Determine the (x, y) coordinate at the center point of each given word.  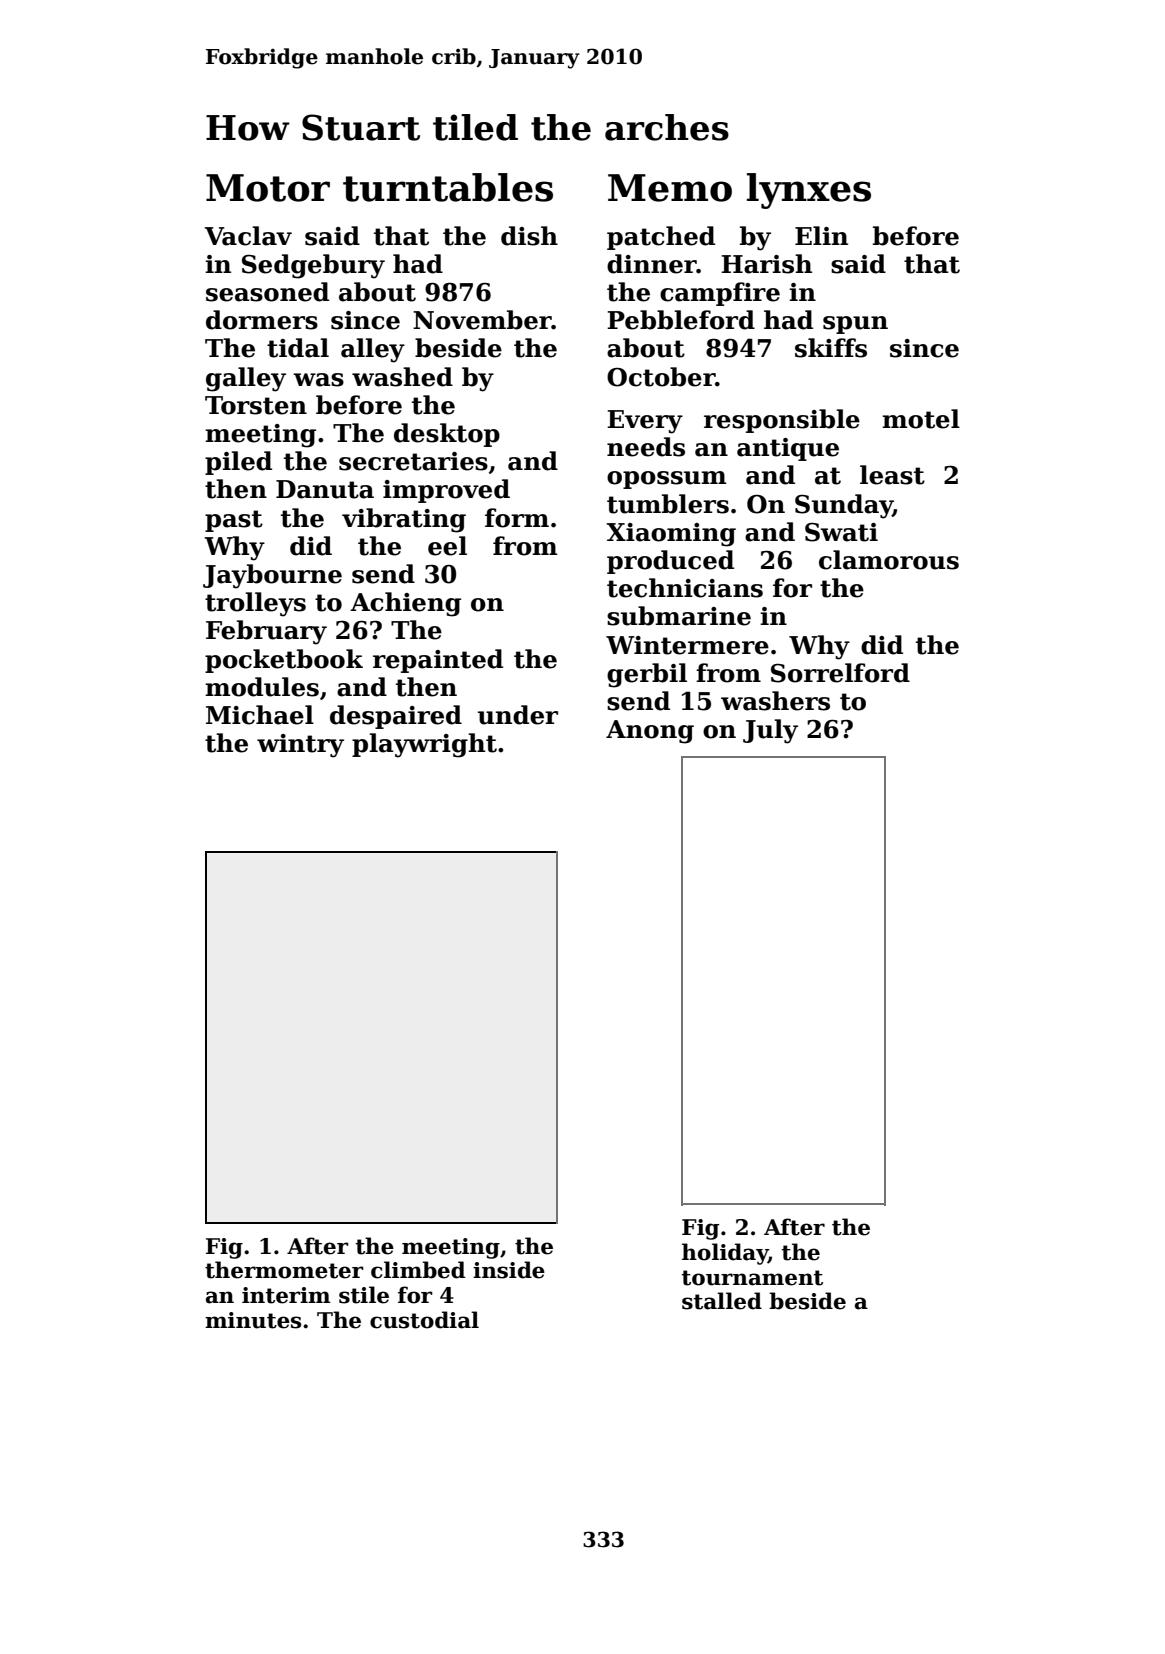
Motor (268, 188)
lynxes (809, 191)
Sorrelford (840, 673)
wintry (300, 746)
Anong (650, 732)
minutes (253, 1320)
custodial (424, 1320)
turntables (448, 187)
